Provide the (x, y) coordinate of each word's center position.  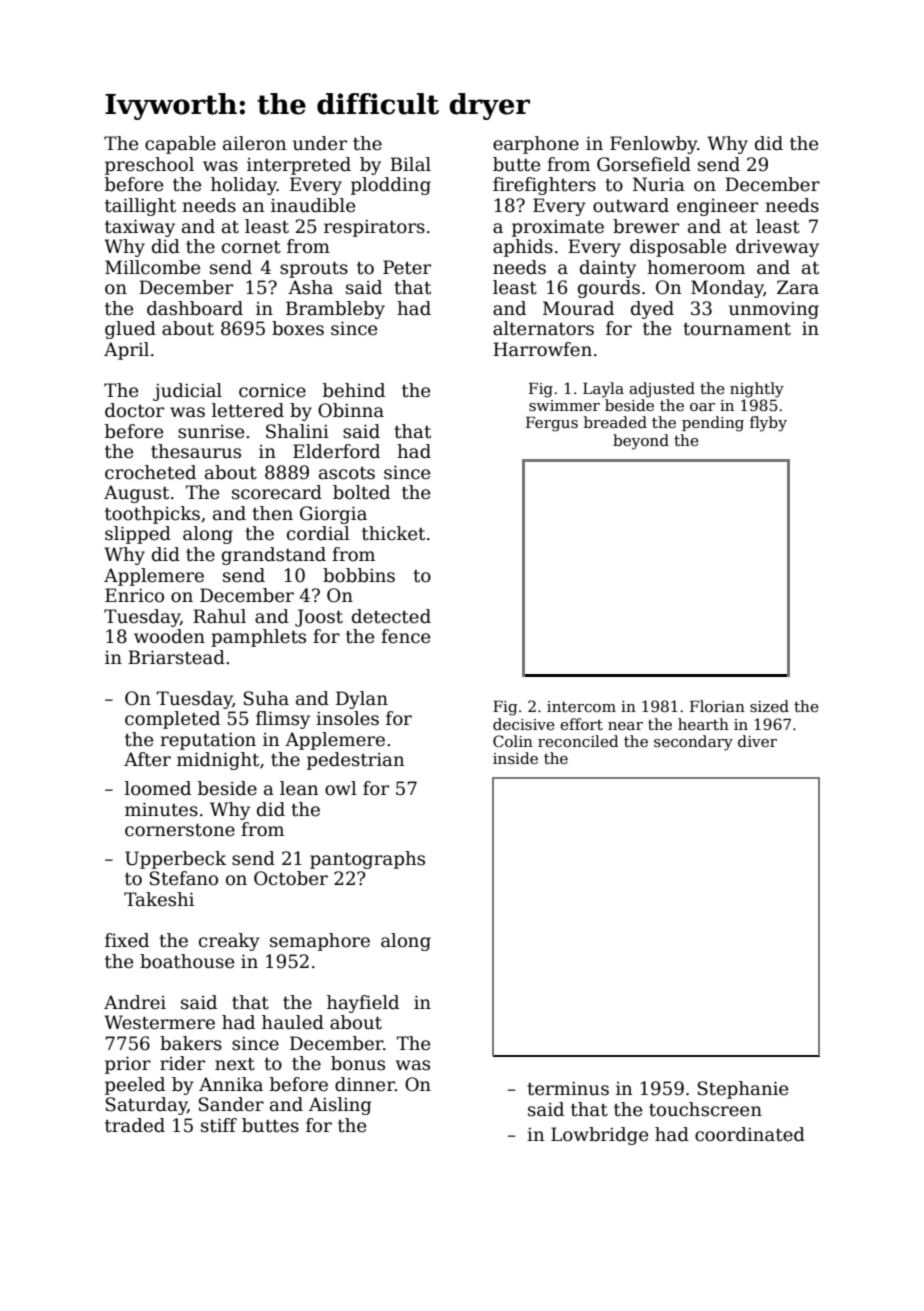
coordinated (750, 1134)
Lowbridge (599, 1136)
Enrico (134, 595)
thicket (393, 533)
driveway (777, 248)
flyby (768, 424)
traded (135, 1125)
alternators (543, 328)
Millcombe (152, 267)
